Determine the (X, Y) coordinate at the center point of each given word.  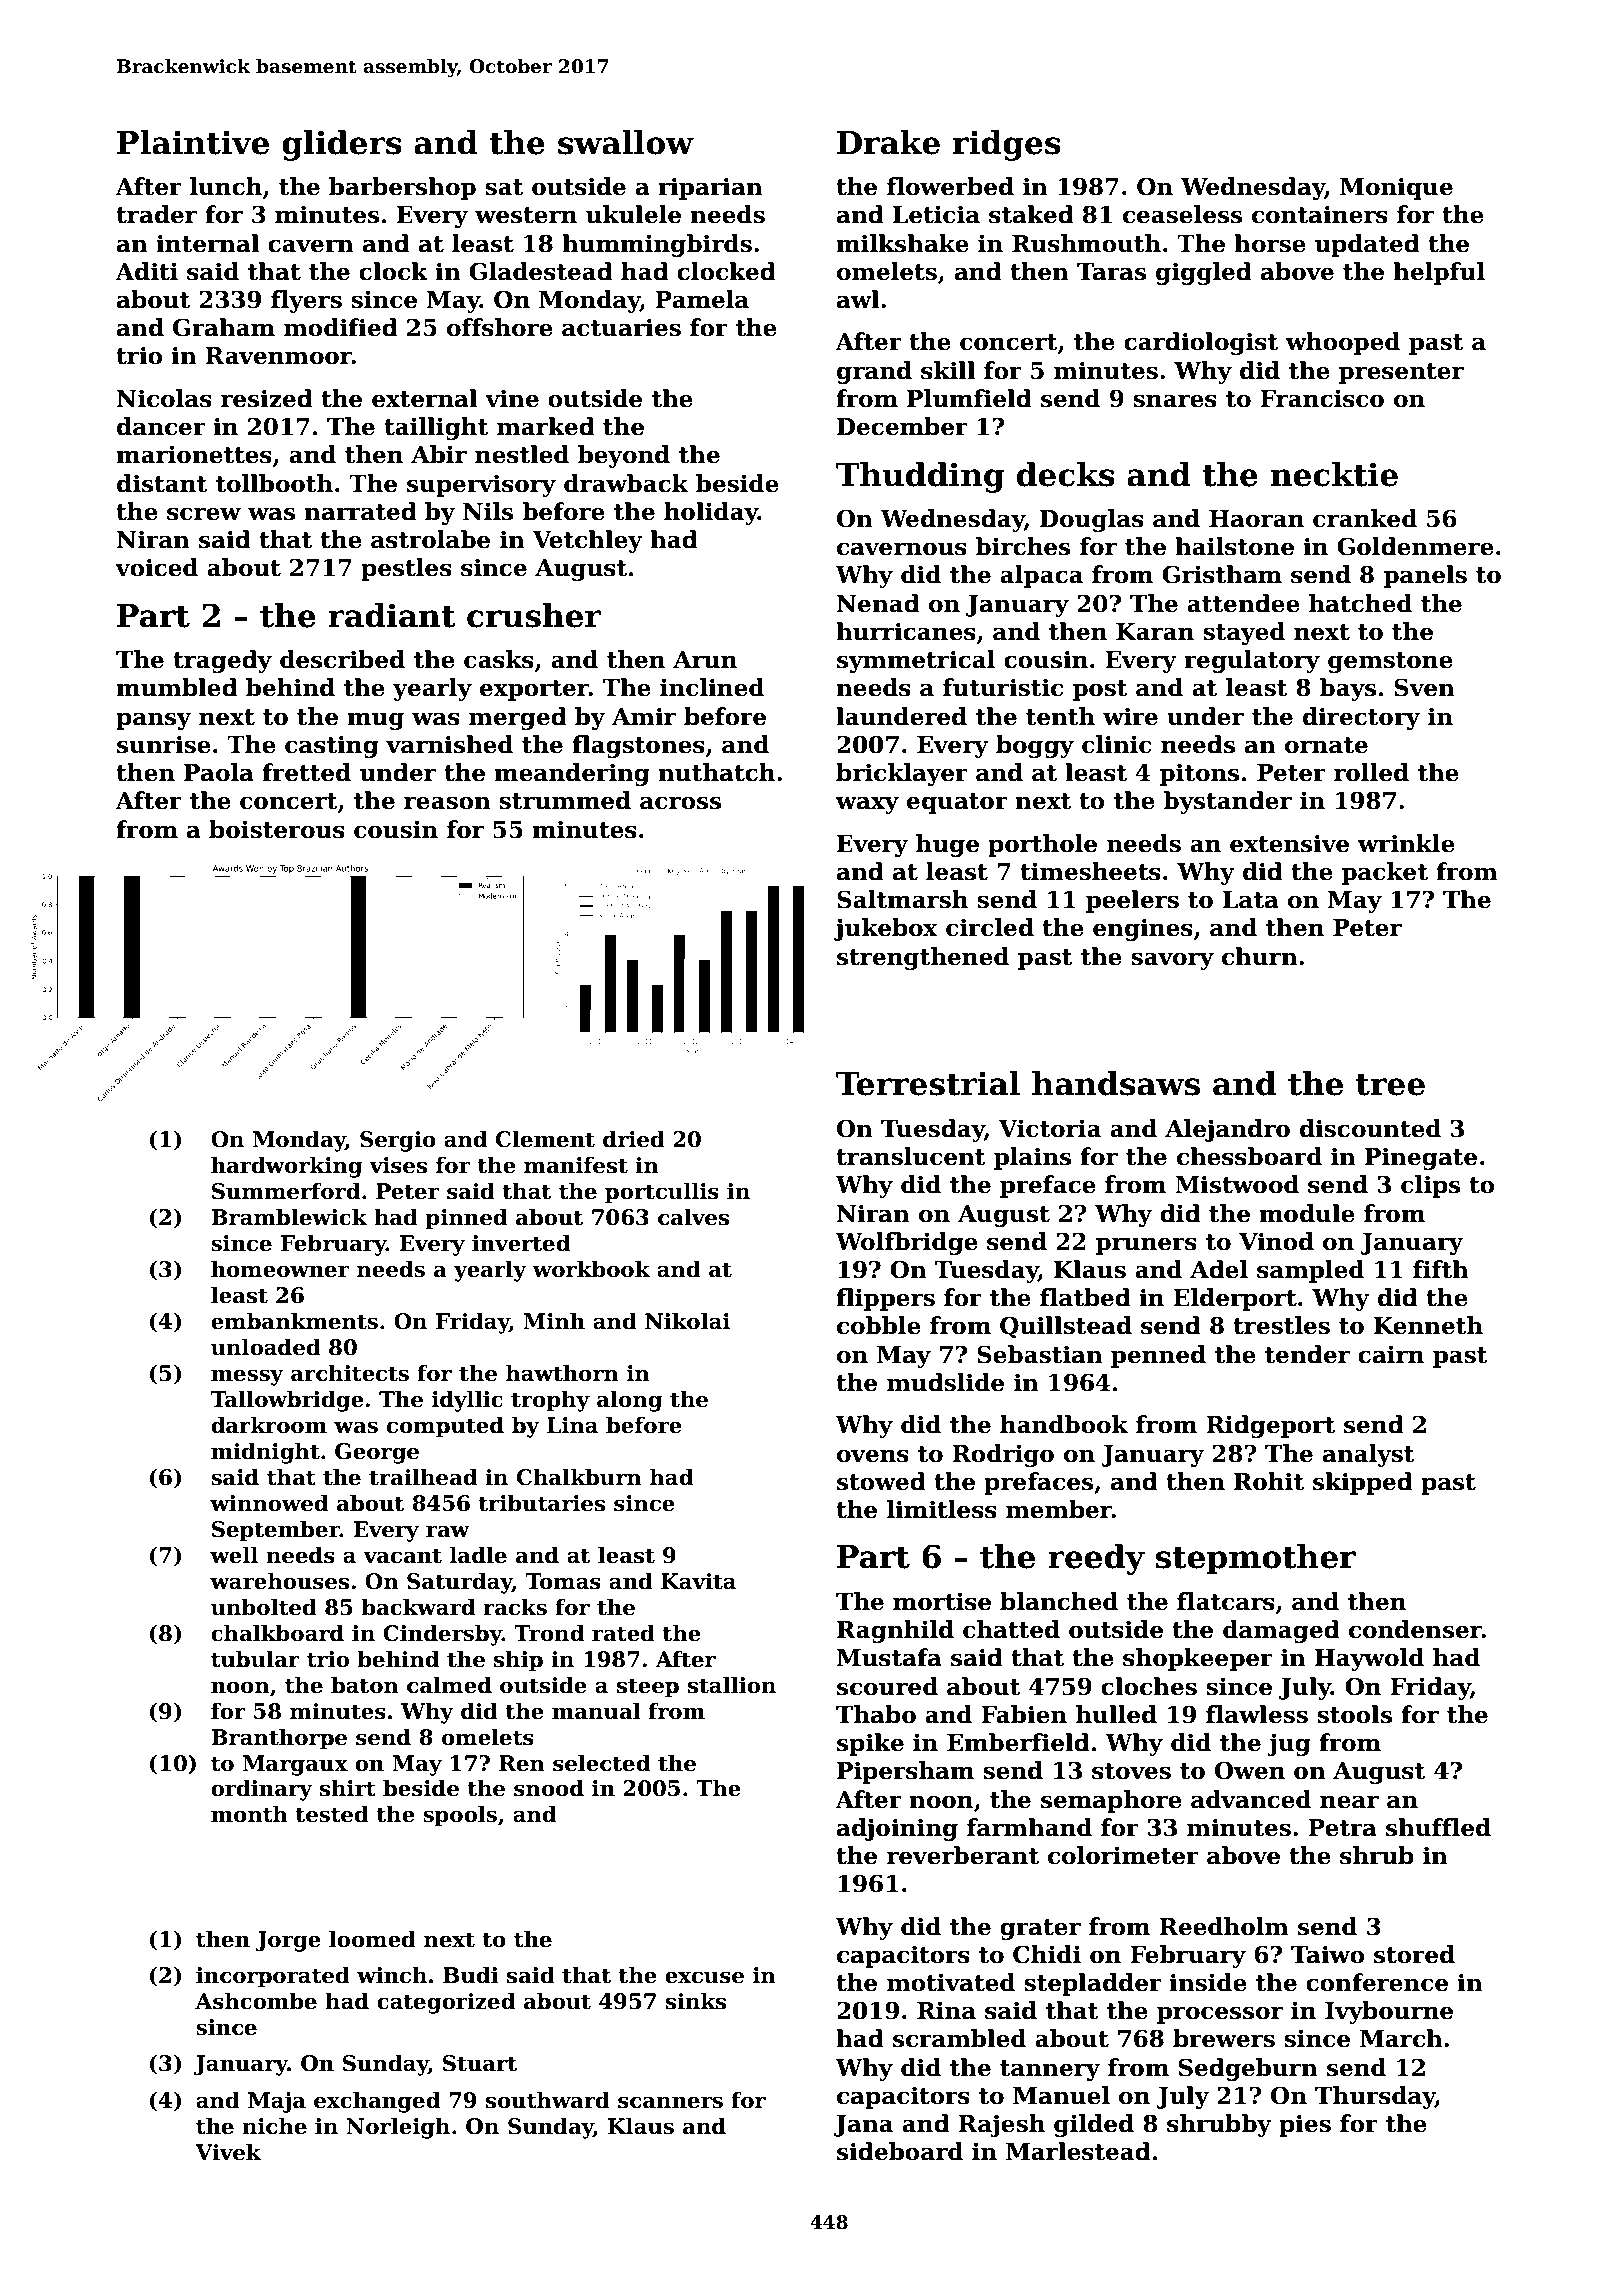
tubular (255, 1659)
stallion (732, 1685)
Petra (1342, 1828)
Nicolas (164, 398)
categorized (446, 2003)
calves (693, 1217)
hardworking (286, 1167)
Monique (1396, 188)
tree (1390, 1085)
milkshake (902, 243)
